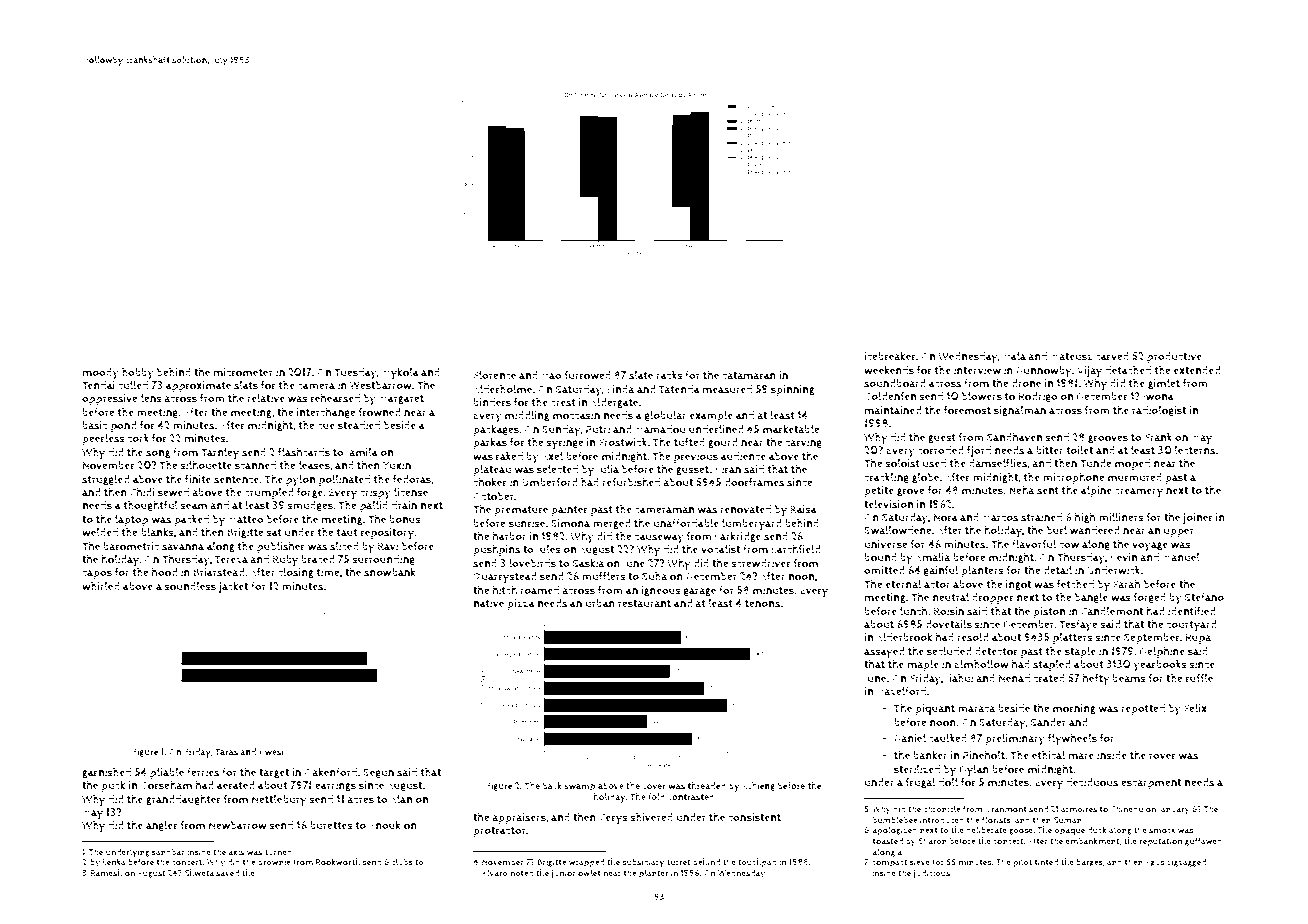 This screenshot has height=924, width=1308. I want to click on laptop, so click(132, 520).
